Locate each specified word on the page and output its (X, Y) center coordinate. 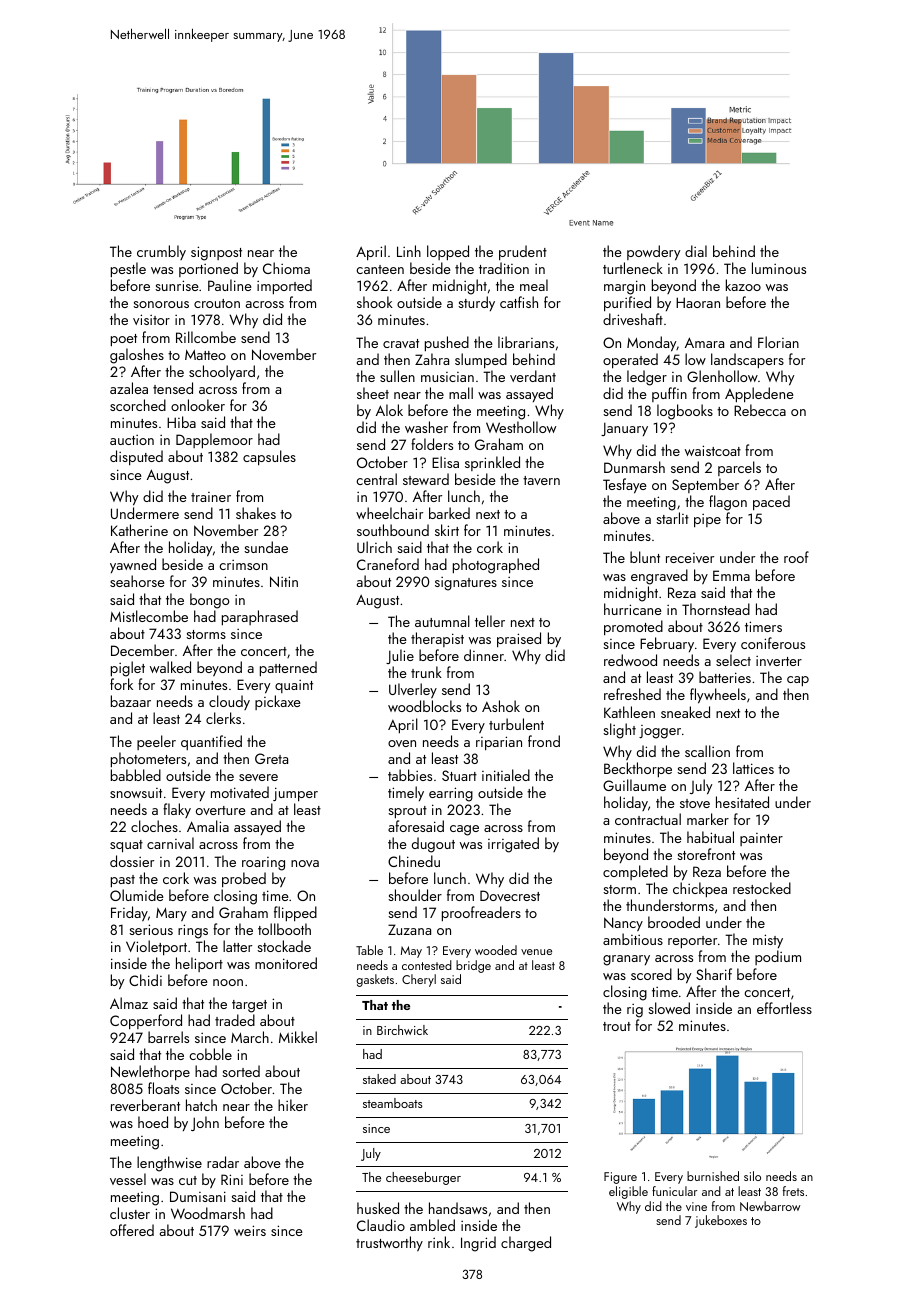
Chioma (286, 268)
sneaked (685, 712)
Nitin (284, 581)
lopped (448, 252)
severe (258, 777)
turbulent (516, 724)
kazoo (743, 285)
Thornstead (716, 609)
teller (490, 621)
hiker (293, 1105)
